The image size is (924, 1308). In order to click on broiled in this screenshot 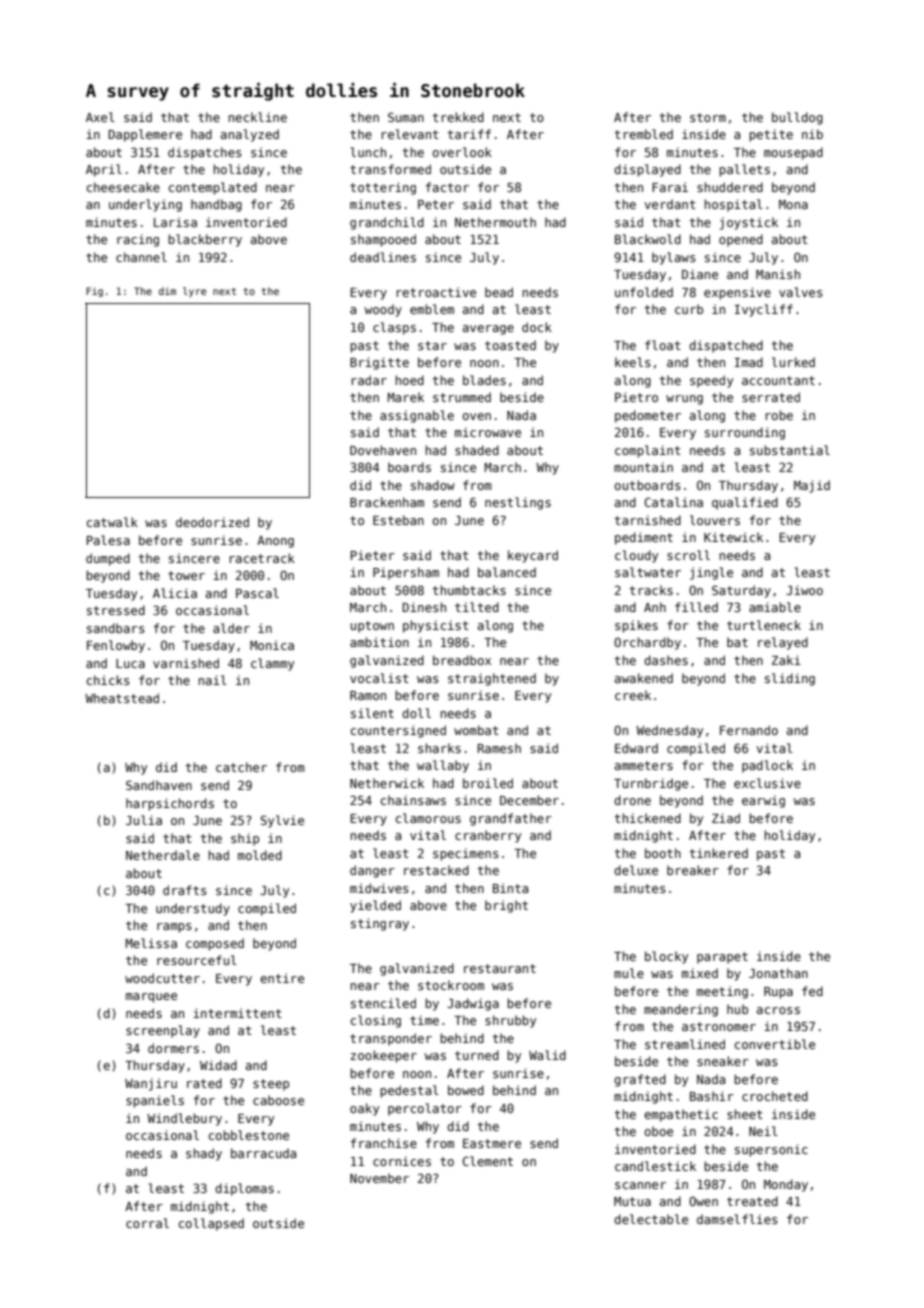, I will do `click(488, 783)`.
